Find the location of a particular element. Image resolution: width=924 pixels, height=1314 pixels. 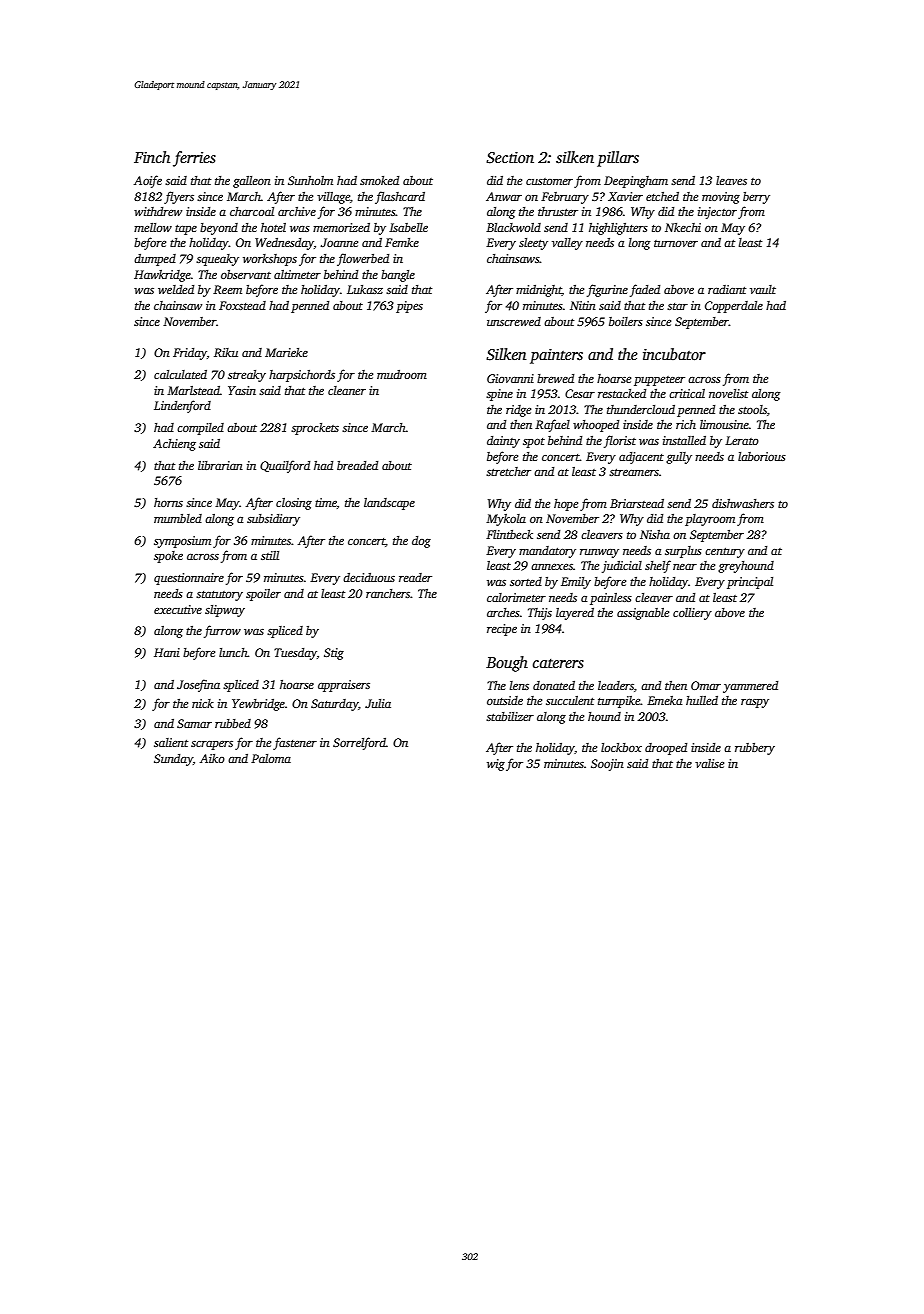

Joanne is located at coordinates (339, 242).
